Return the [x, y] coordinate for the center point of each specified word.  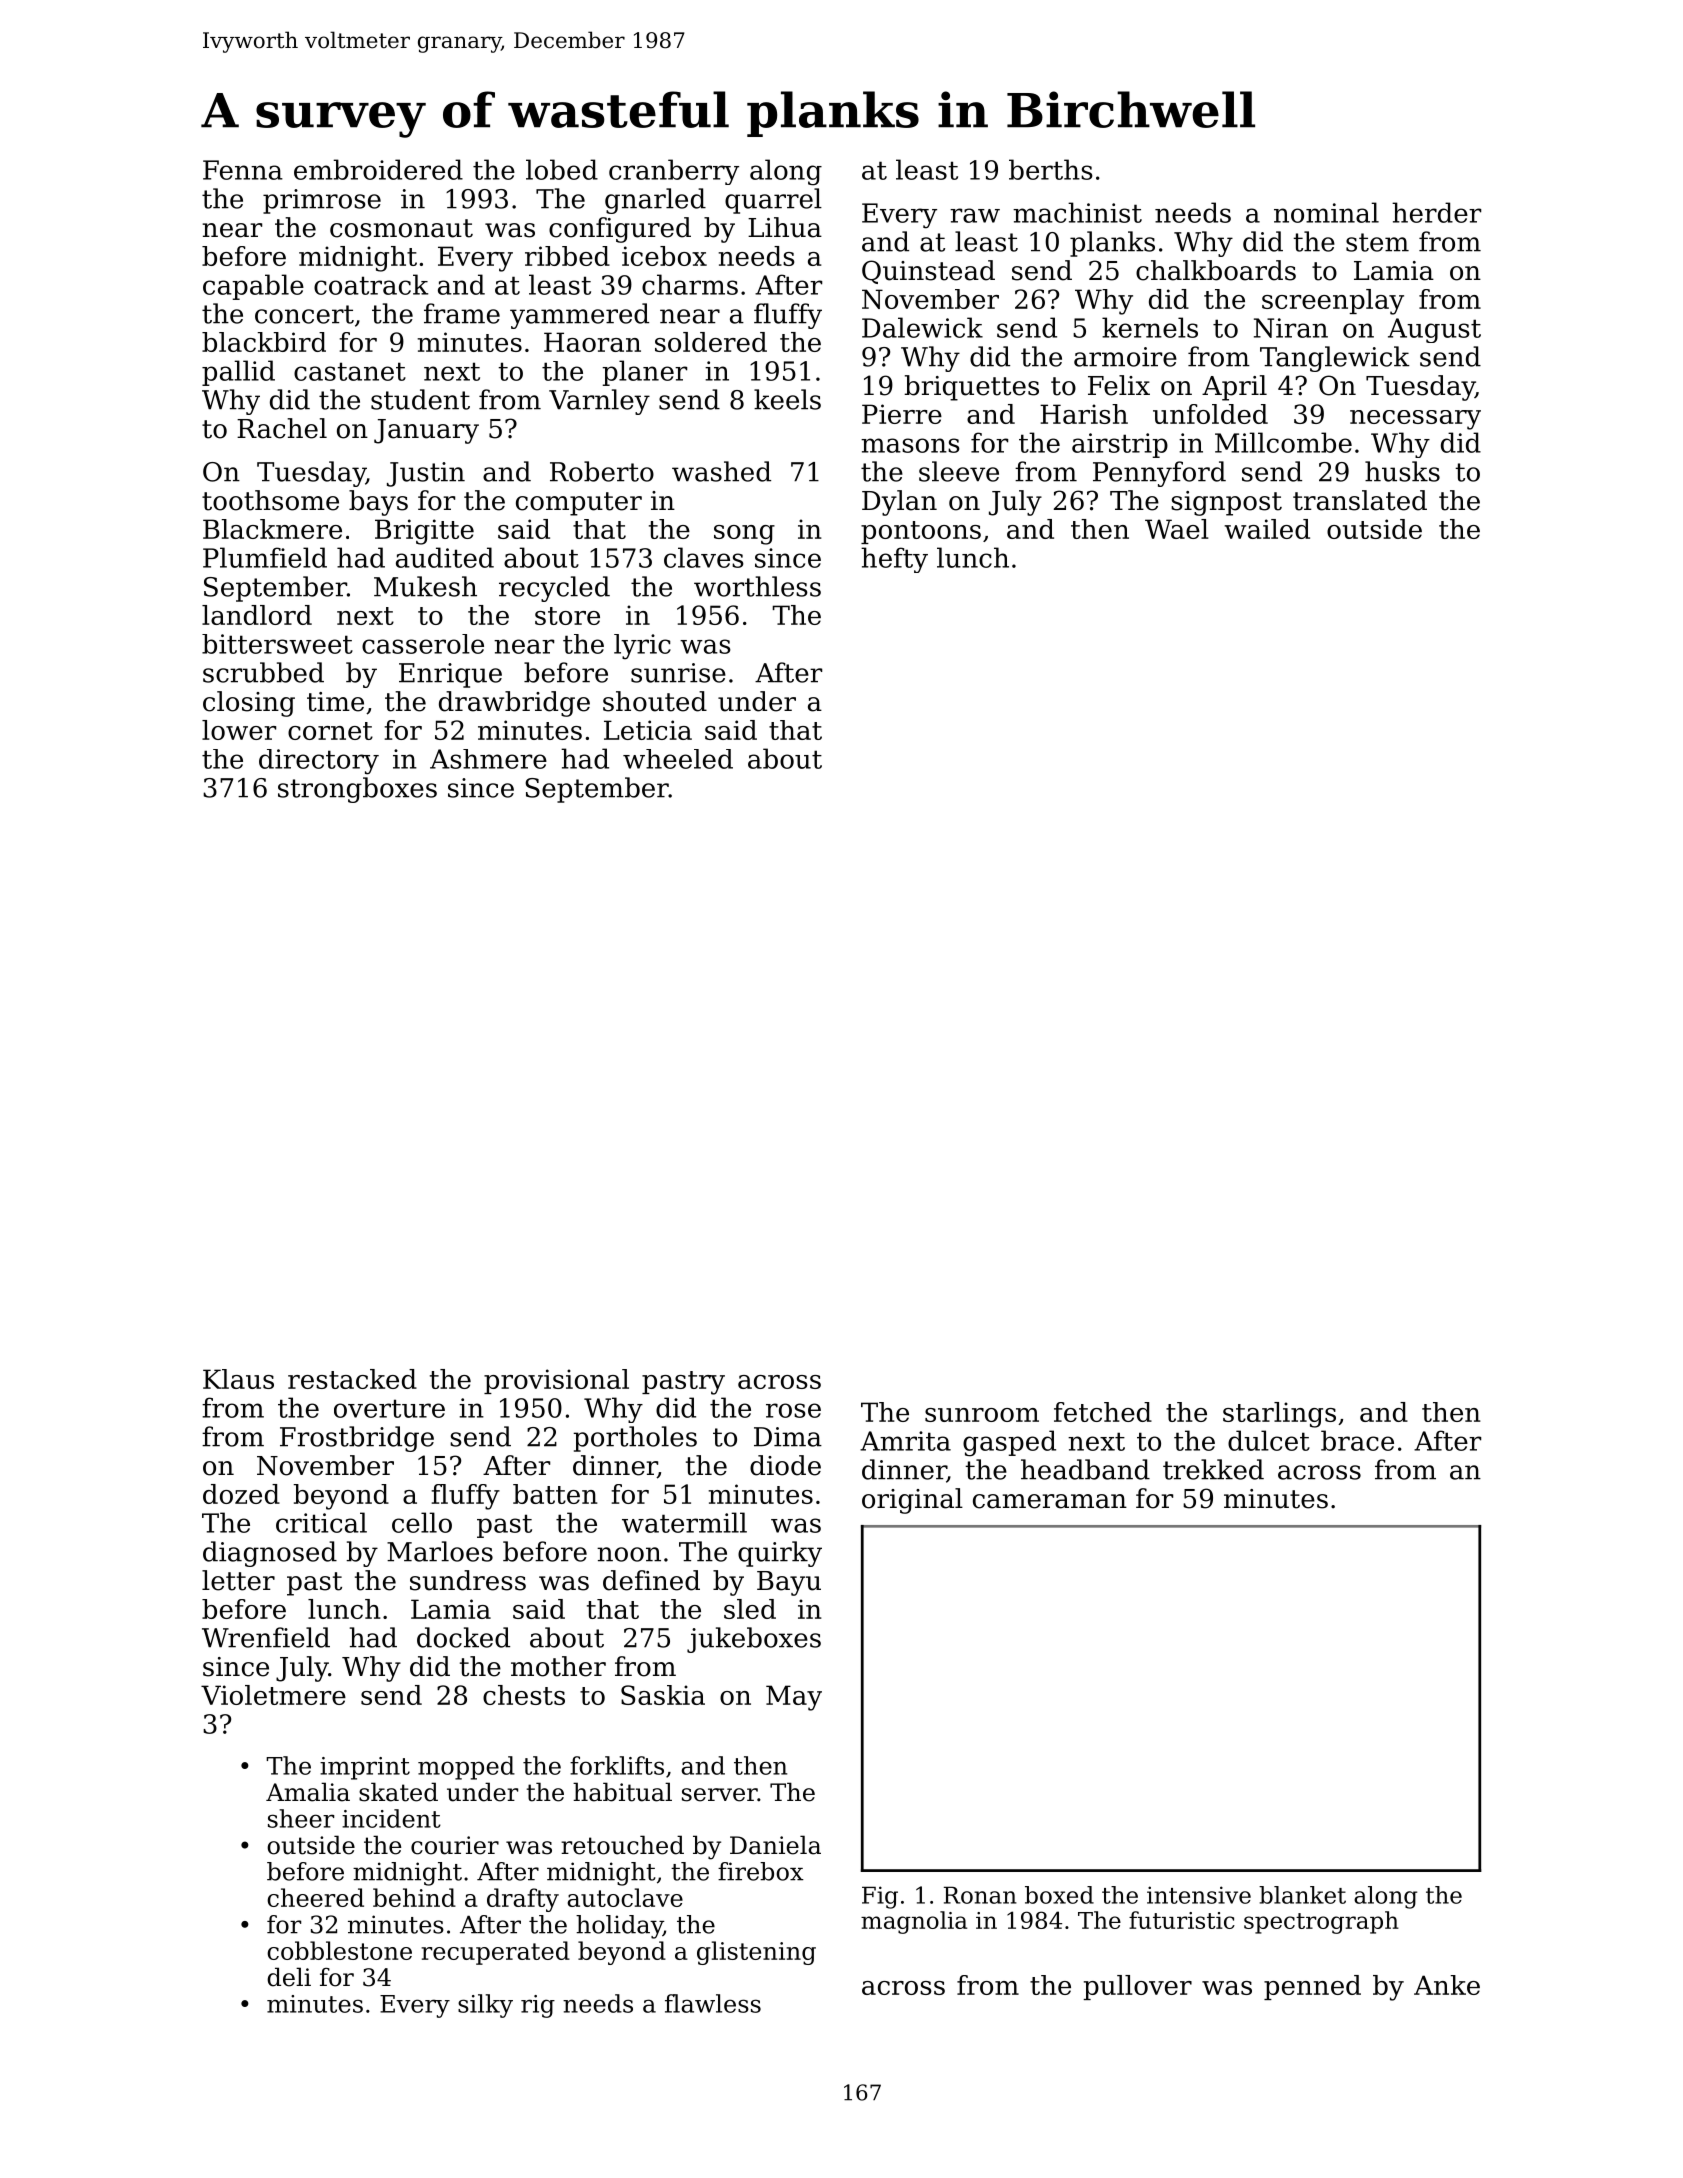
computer [579, 504]
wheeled [678, 759]
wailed [1267, 529]
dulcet [1269, 1440]
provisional [556, 1381]
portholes [635, 1439]
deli [289, 1977]
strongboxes [357, 790]
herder [1436, 212]
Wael [1176, 529]
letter [238, 1580]
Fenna [243, 170]
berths [1051, 169]
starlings [1279, 1415]
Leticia [648, 730]
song [744, 535]
